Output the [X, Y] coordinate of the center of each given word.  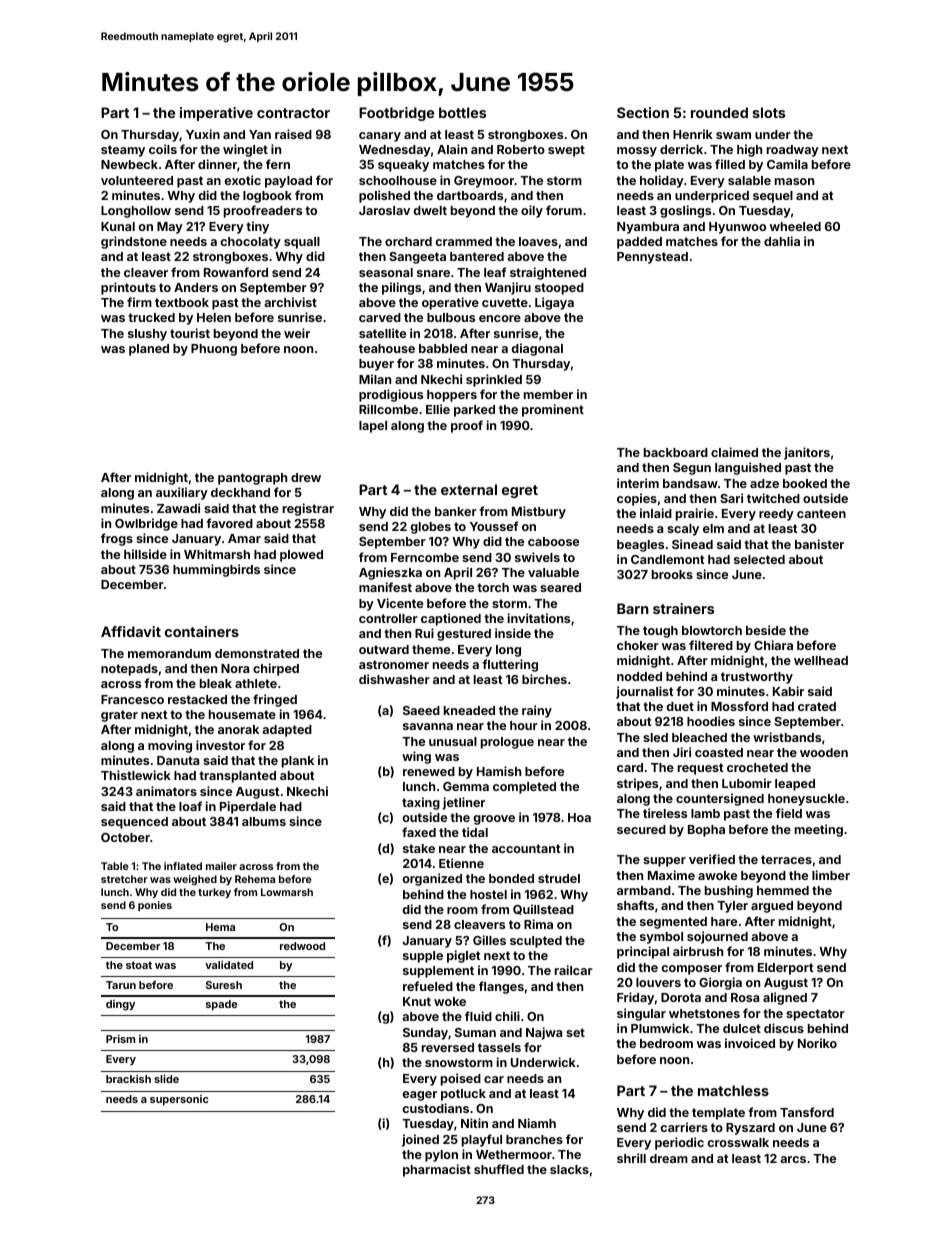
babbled [443, 348]
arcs [793, 1159]
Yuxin [203, 134]
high [749, 150]
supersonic [179, 1100]
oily [532, 211]
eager [419, 1096]
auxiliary [182, 493]
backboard [676, 452]
